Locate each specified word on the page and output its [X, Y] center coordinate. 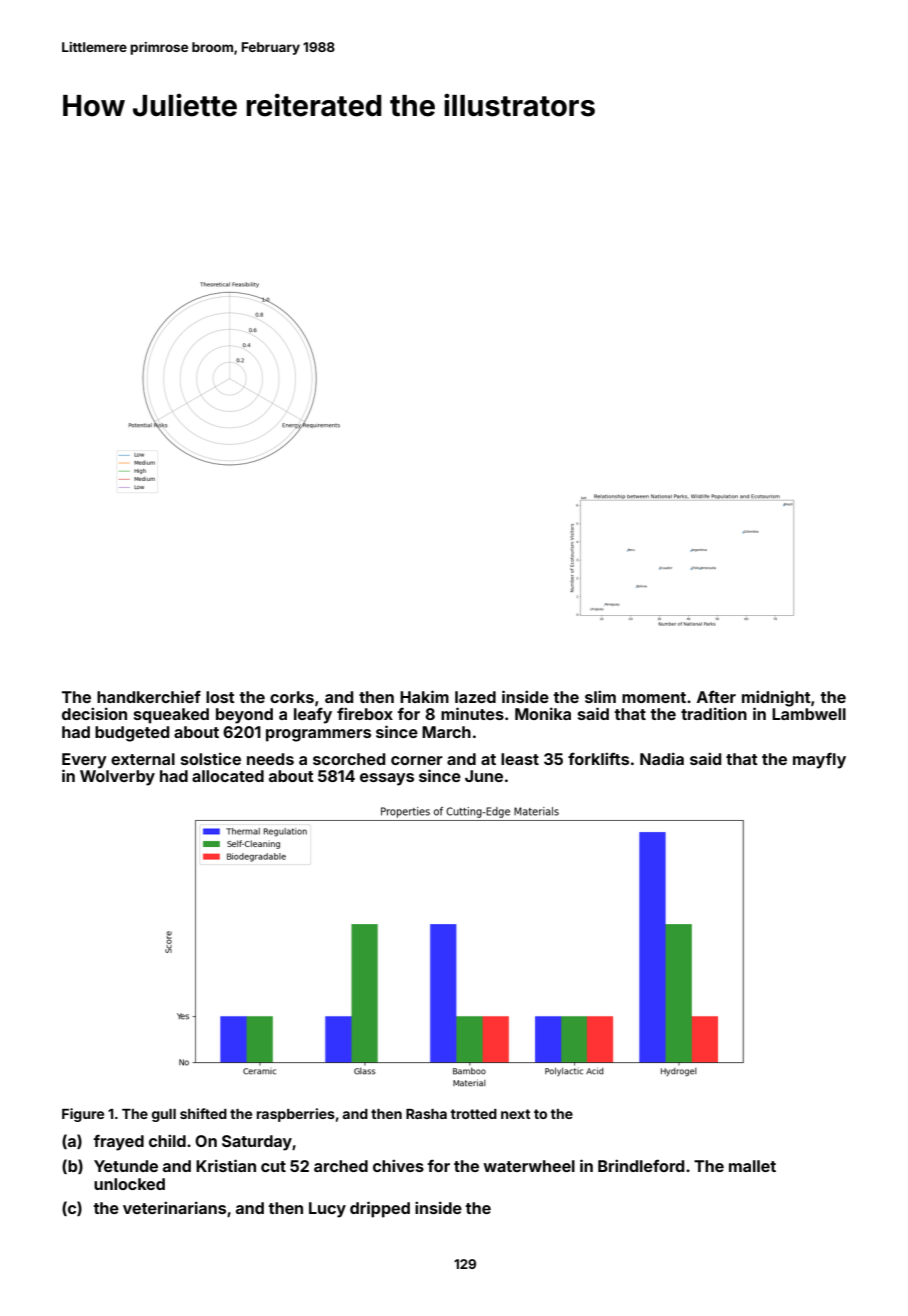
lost [220, 697]
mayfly [819, 760]
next [515, 1114]
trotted [473, 1114]
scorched [349, 759]
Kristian [226, 1165]
